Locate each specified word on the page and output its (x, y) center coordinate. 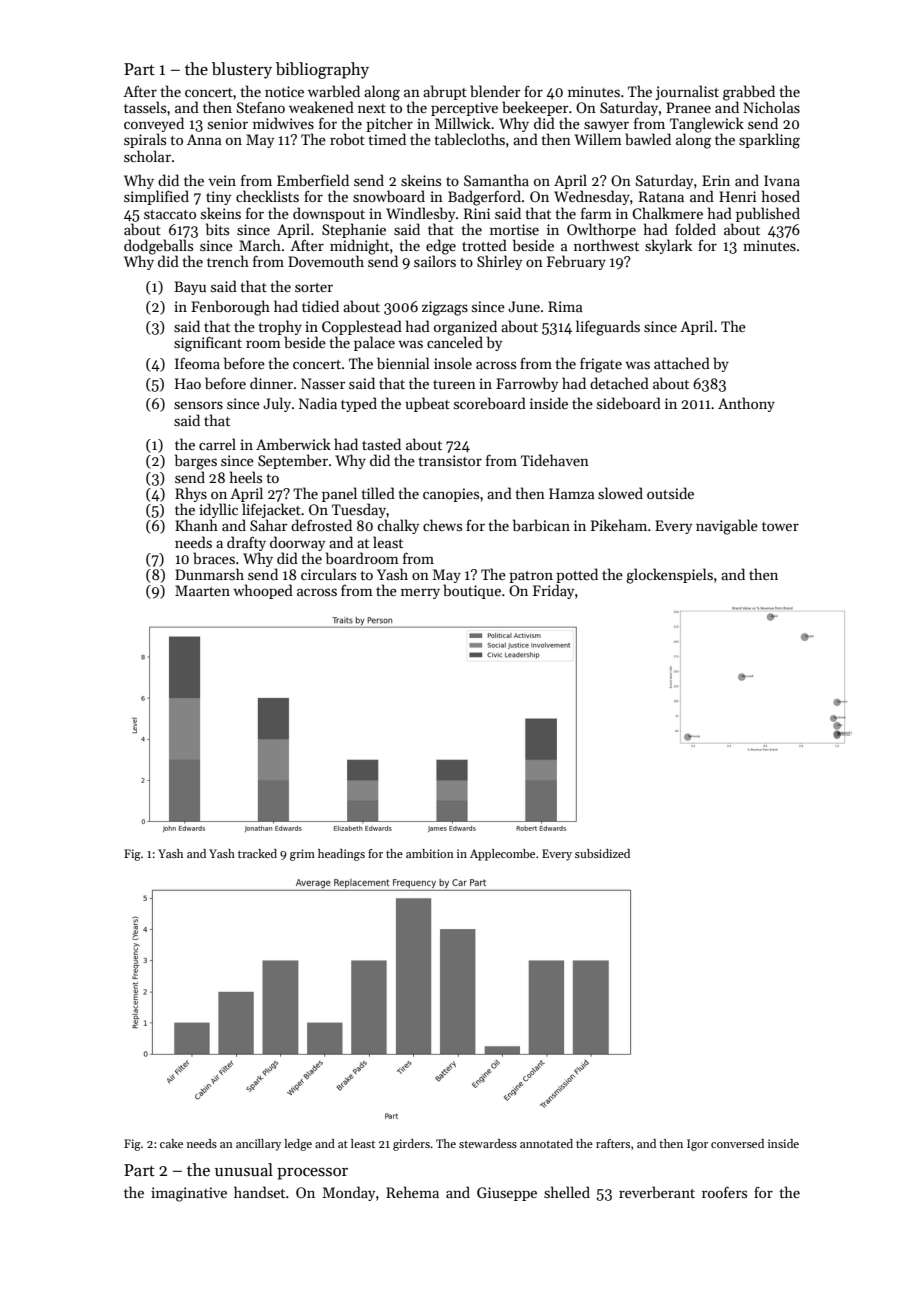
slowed (620, 493)
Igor (697, 1145)
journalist (687, 92)
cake (171, 1143)
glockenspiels (669, 576)
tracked (257, 853)
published (768, 214)
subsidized (602, 853)
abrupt (445, 92)
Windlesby (420, 214)
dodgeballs (158, 247)
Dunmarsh (209, 574)
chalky (398, 526)
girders (411, 1145)
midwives (283, 123)
